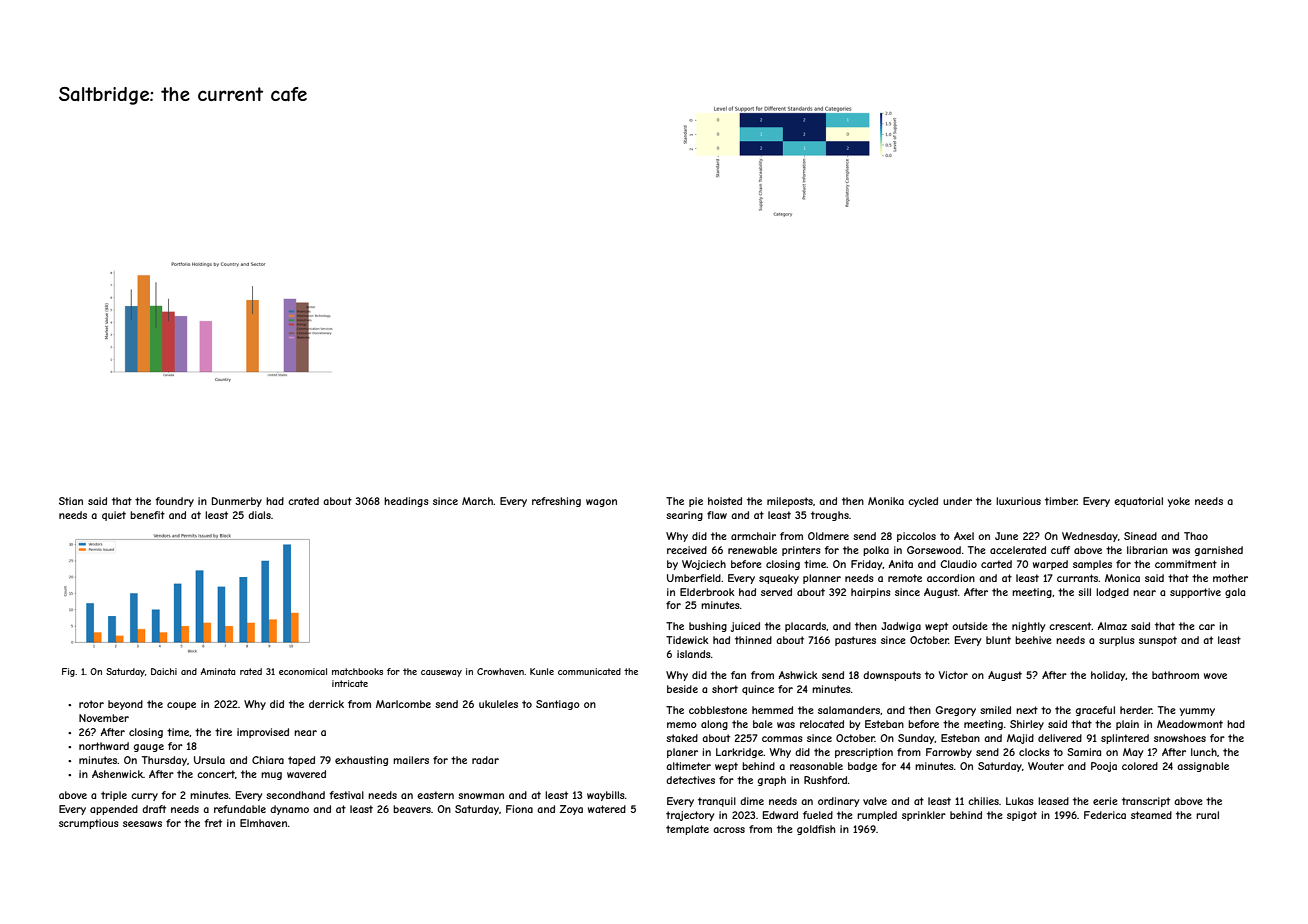 The width and height of the screenshot is (1308, 924). What do you see at coordinates (114, 516) in the screenshot?
I see `quiet` at bounding box center [114, 516].
